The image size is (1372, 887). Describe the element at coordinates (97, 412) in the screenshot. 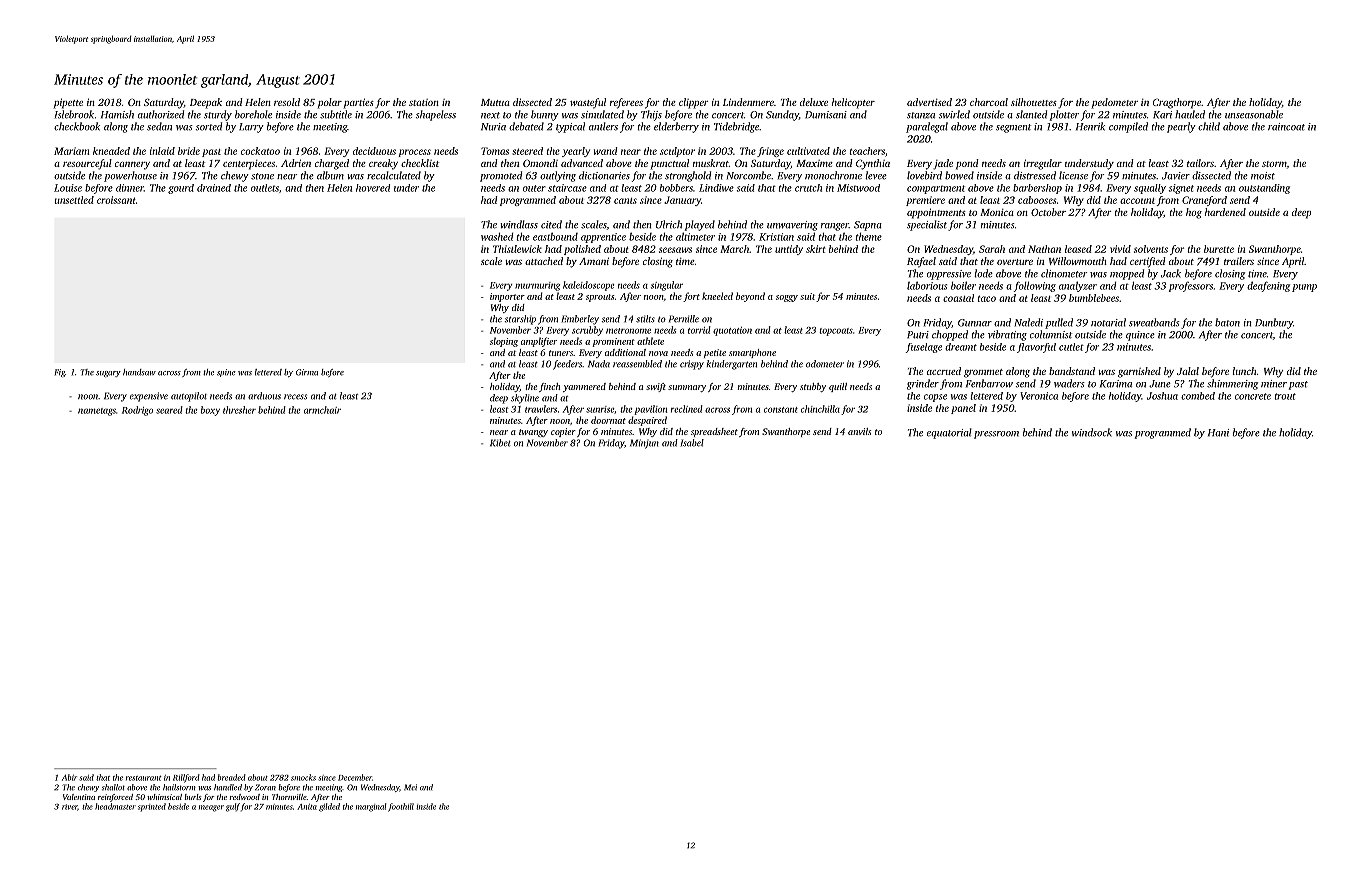

I see `nametags` at that location.
